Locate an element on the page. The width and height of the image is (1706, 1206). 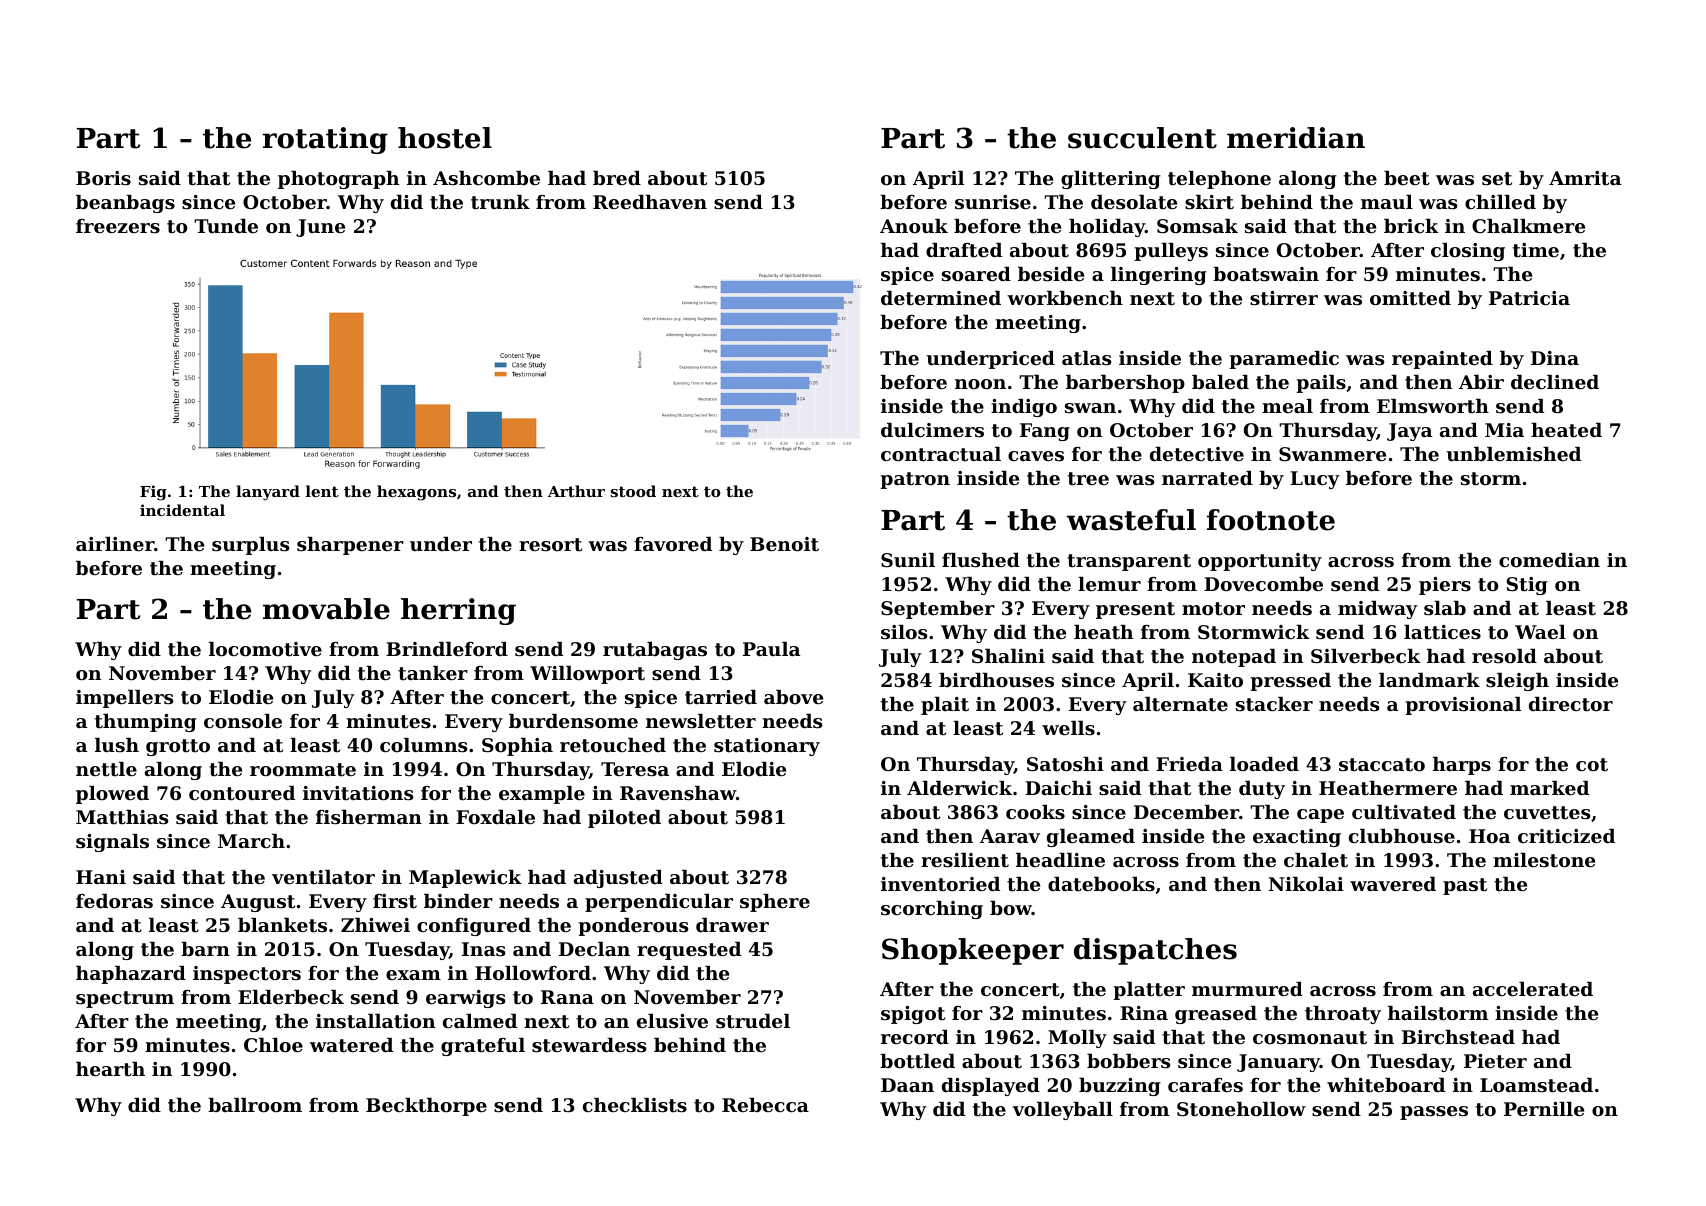
surplus is located at coordinates (250, 546).
